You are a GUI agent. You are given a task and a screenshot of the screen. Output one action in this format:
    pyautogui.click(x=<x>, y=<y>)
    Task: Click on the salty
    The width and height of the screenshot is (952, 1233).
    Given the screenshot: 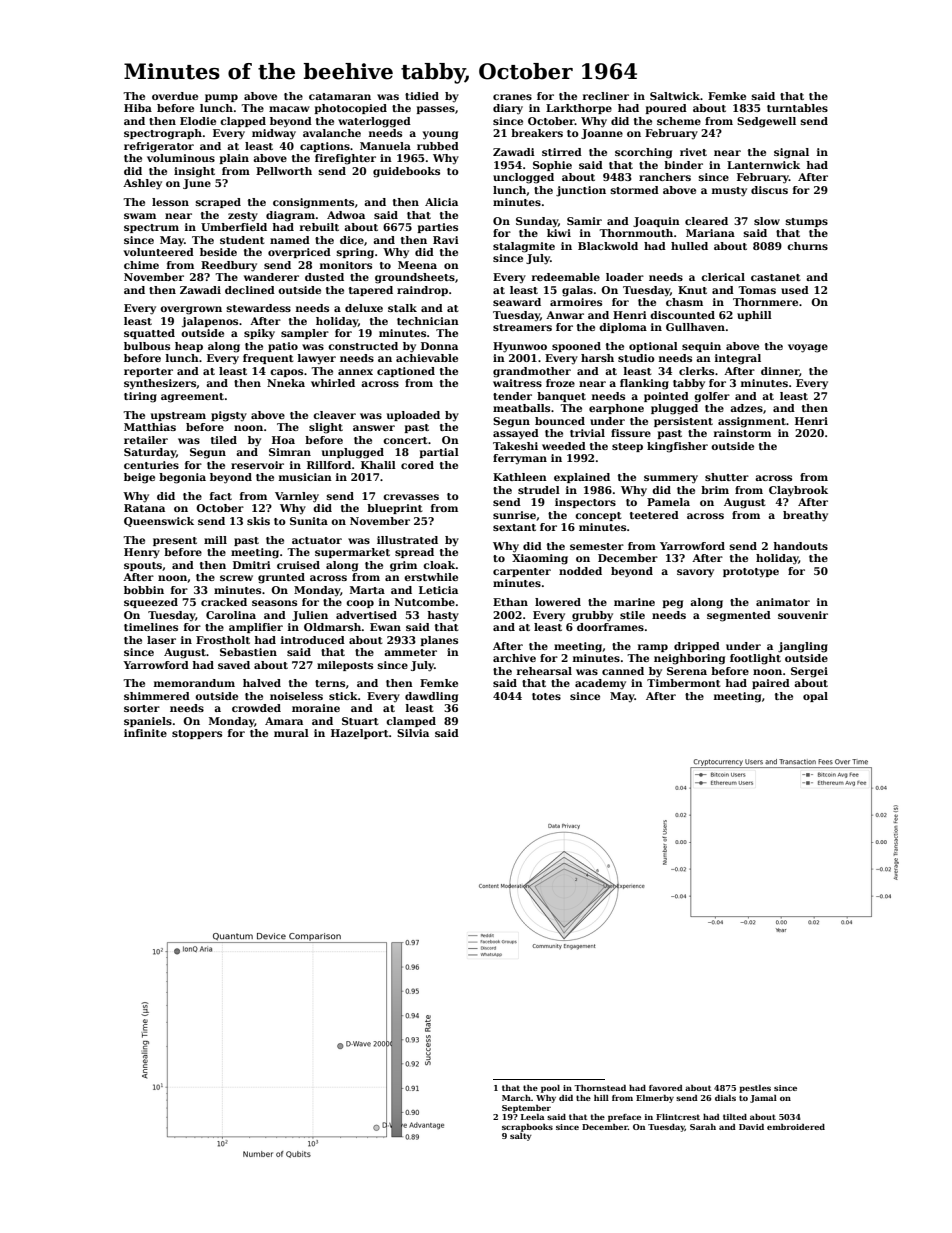 What is the action you would take?
    pyautogui.click(x=521, y=1137)
